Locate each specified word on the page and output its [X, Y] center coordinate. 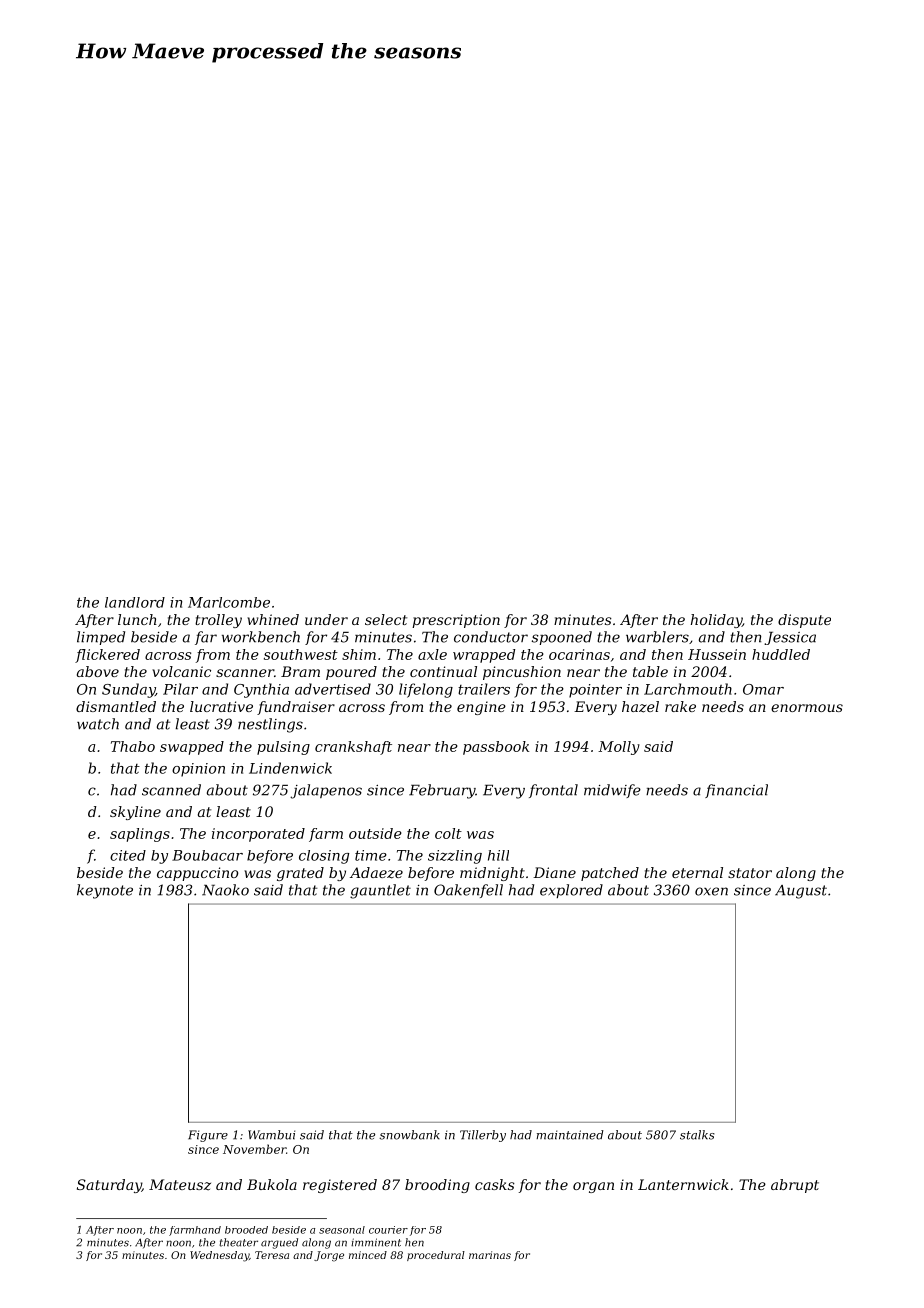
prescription [456, 621]
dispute [804, 621]
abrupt [795, 1186]
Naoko [225, 890]
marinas [490, 1255]
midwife [612, 791]
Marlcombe [229, 602]
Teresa [272, 1255]
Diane [554, 872]
